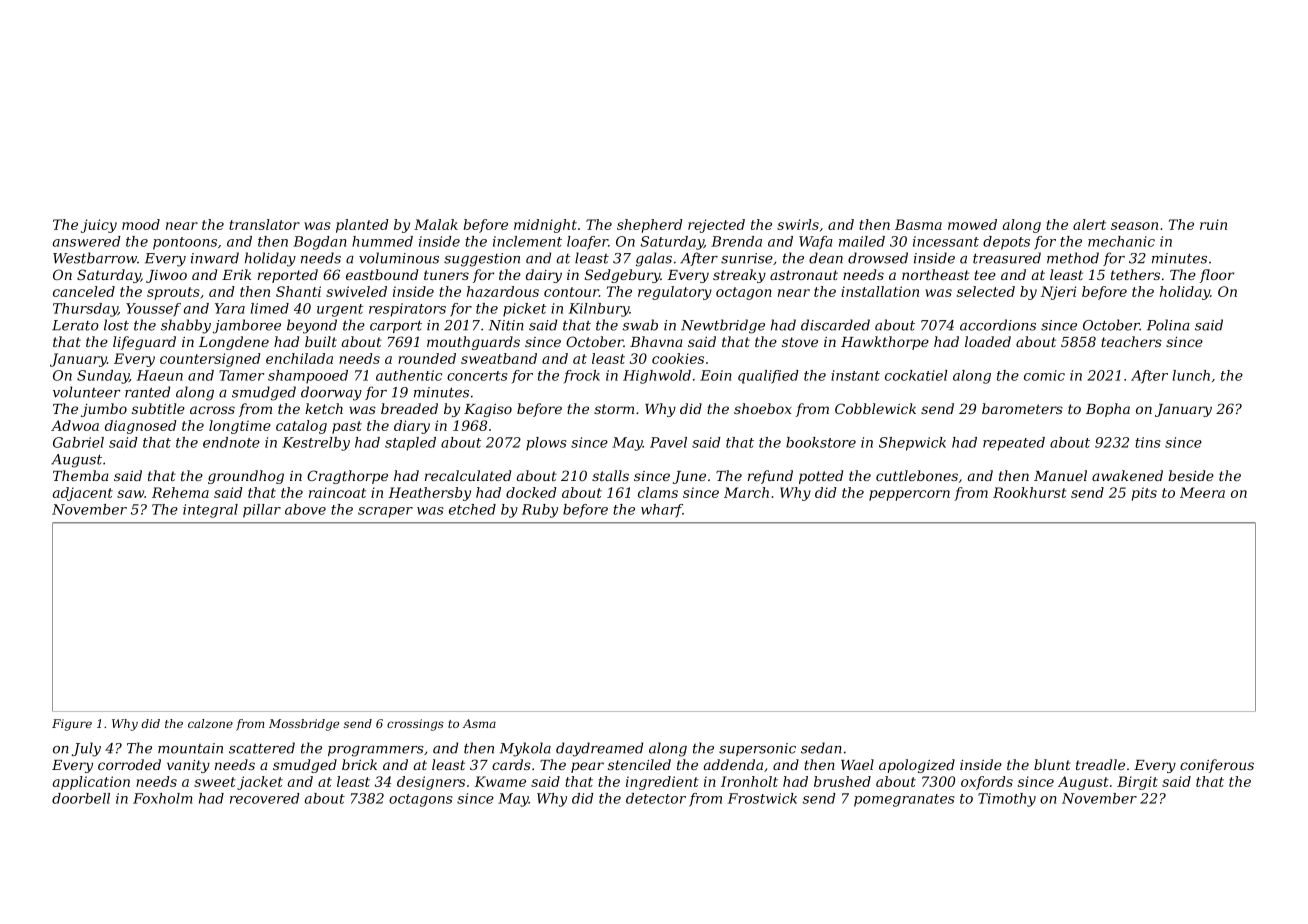 This screenshot has width=1308, height=924. What do you see at coordinates (610, 475) in the screenshot?
I see `stalls` at bounding box center [610, 475].
